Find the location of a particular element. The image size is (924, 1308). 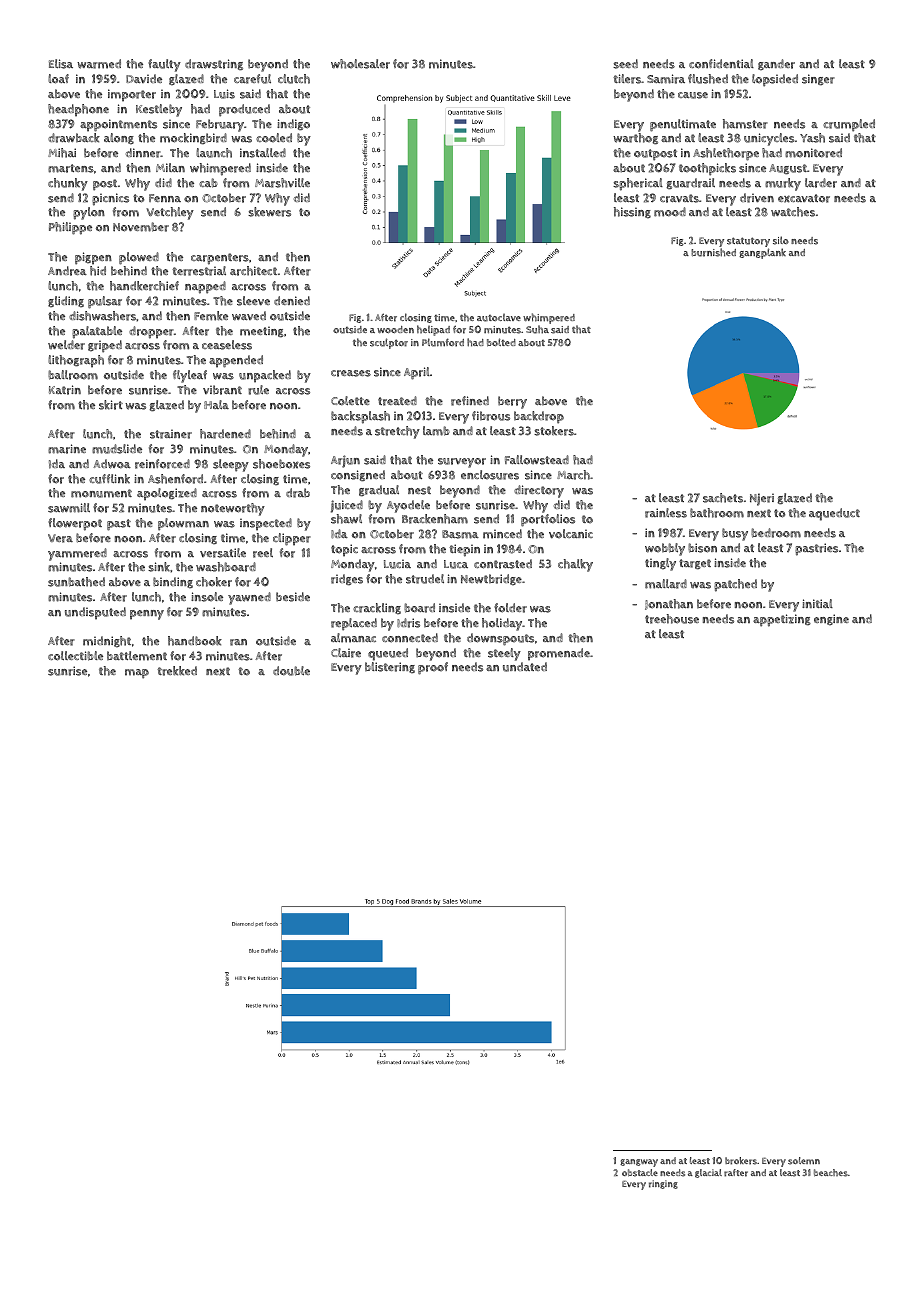

brokers is located at coordinates (741, 1161).
